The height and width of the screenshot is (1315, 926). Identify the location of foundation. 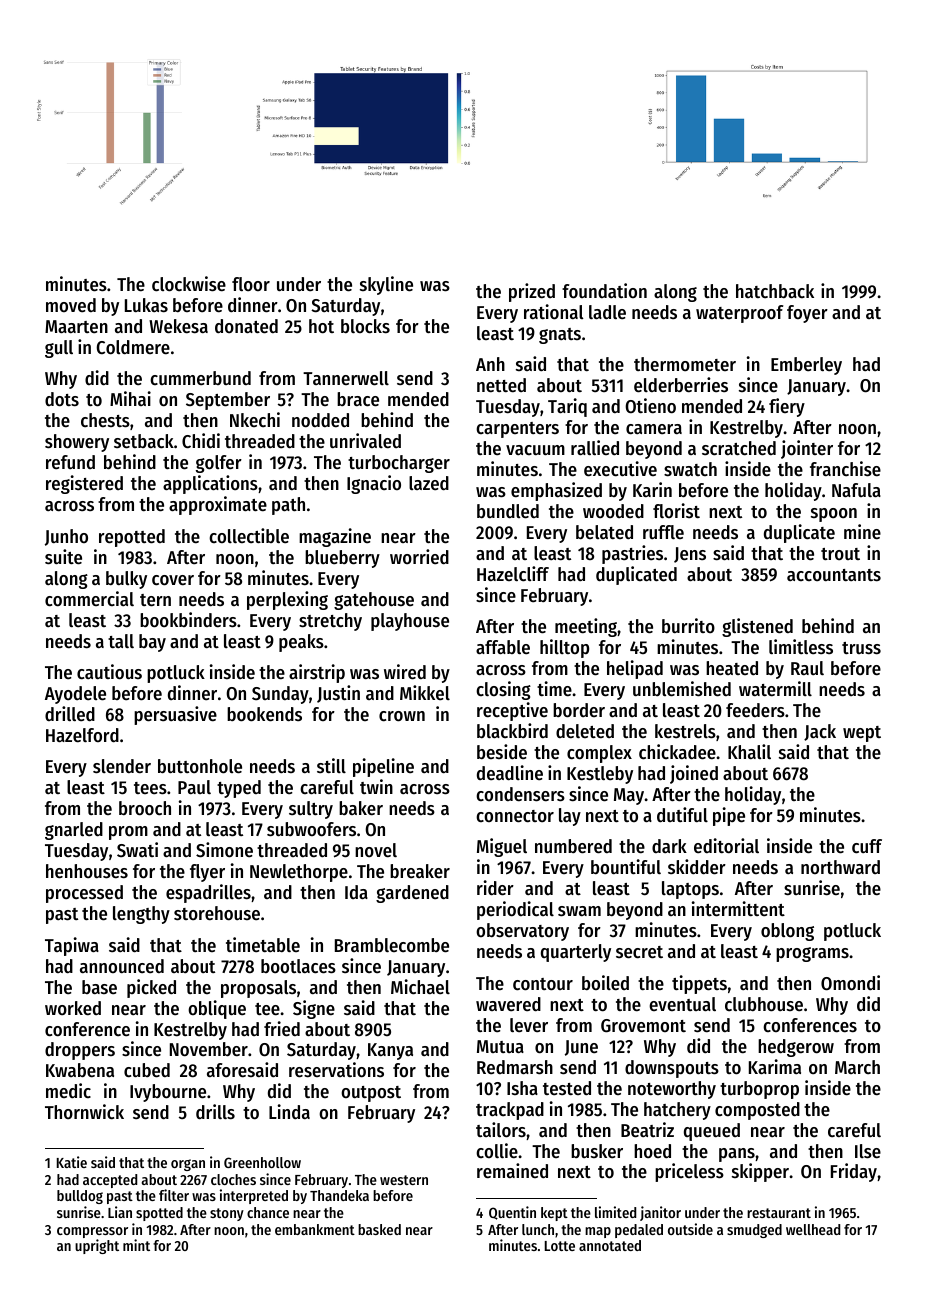
(604, 291).
